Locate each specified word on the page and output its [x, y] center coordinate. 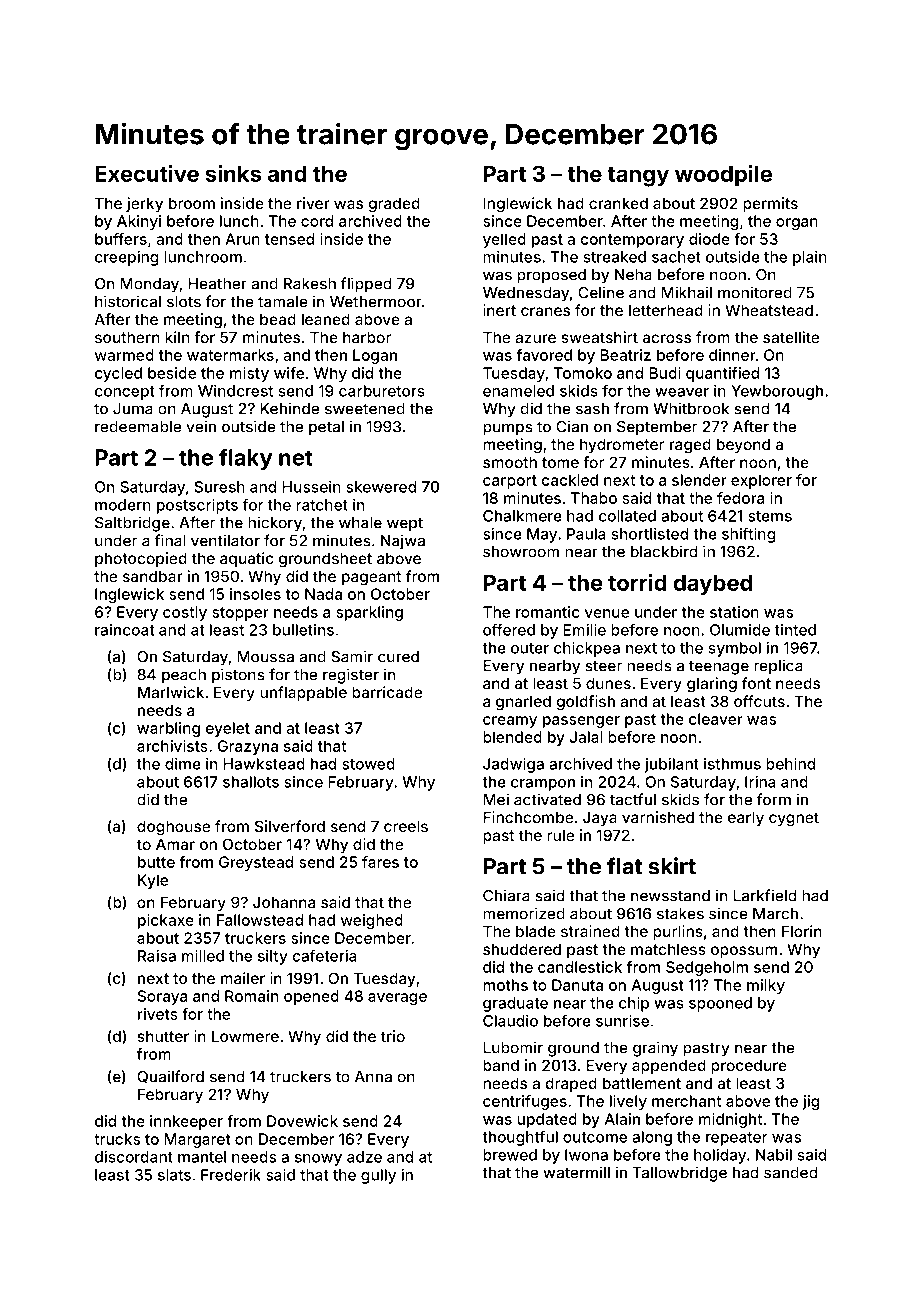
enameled [518, 391]
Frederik [231, 1175]
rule [560, 835]
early [746, 818]
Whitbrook [691, 408]
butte [156, 862]
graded [394, 205]
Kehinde [289, 408]
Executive [147, 173]
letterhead [666, 310]
